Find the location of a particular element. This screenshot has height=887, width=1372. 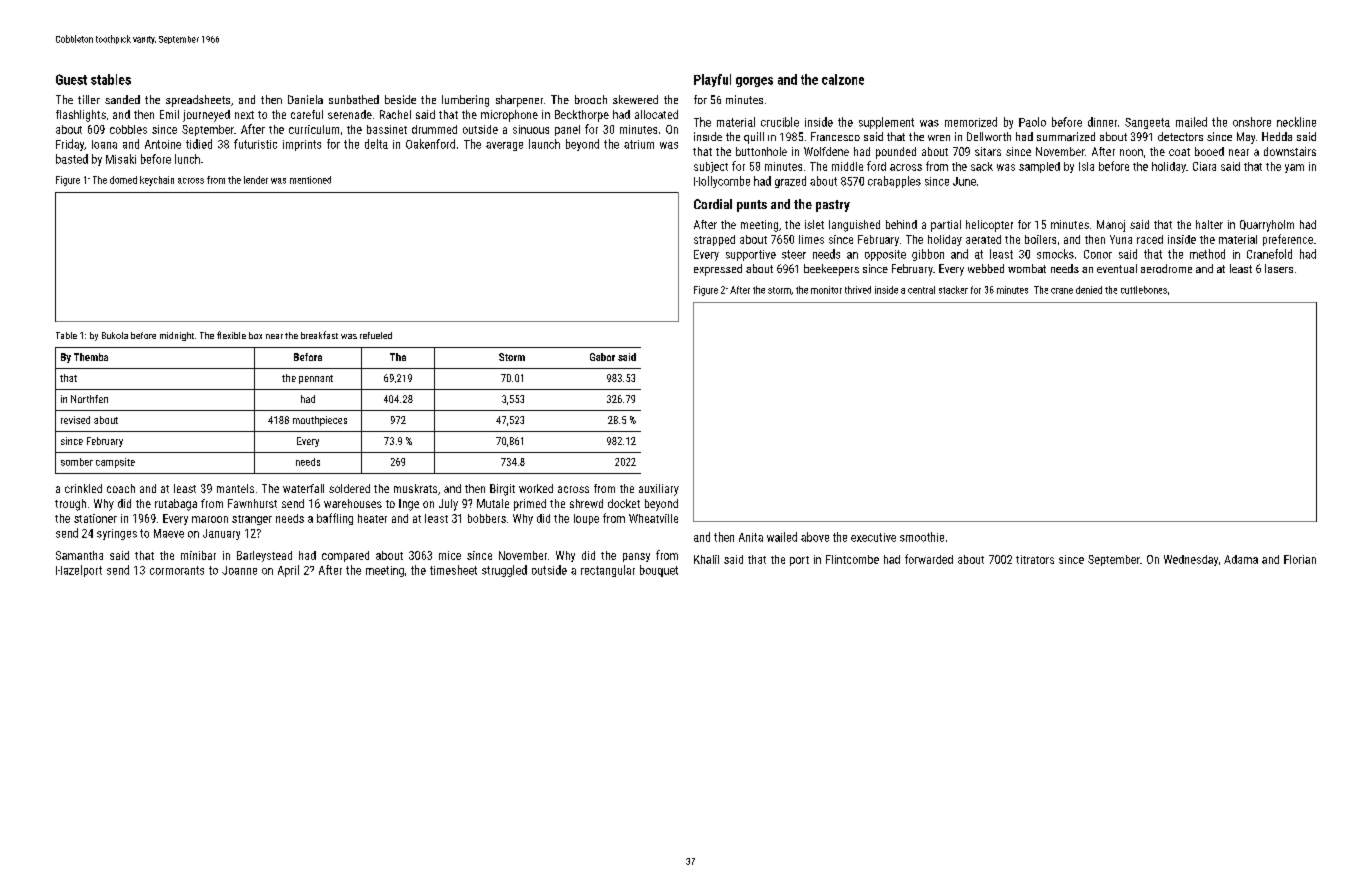

beside is located at coordinates (400, 99).
